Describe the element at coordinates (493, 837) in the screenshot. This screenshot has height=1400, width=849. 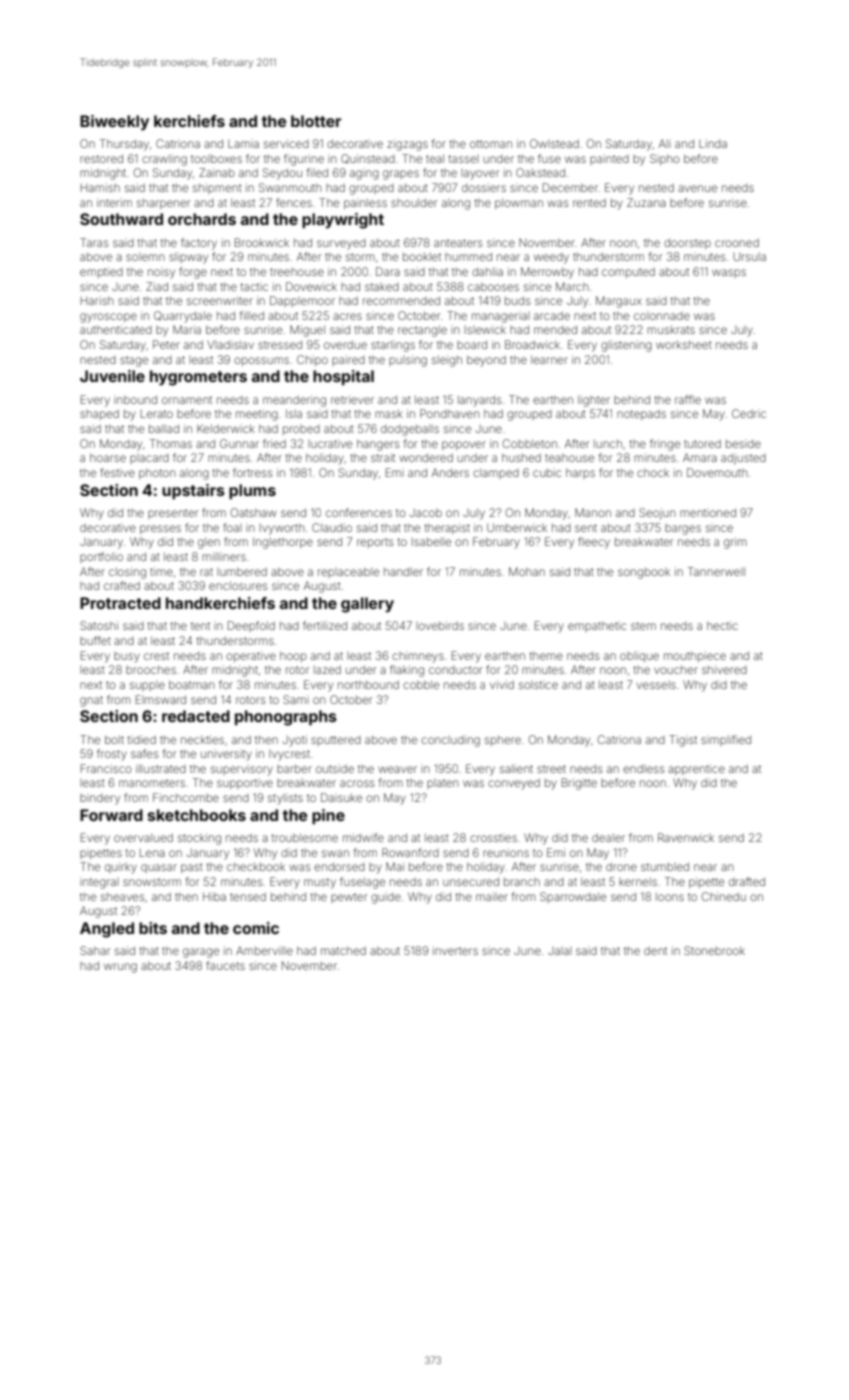
I see `crossties` at that location.
